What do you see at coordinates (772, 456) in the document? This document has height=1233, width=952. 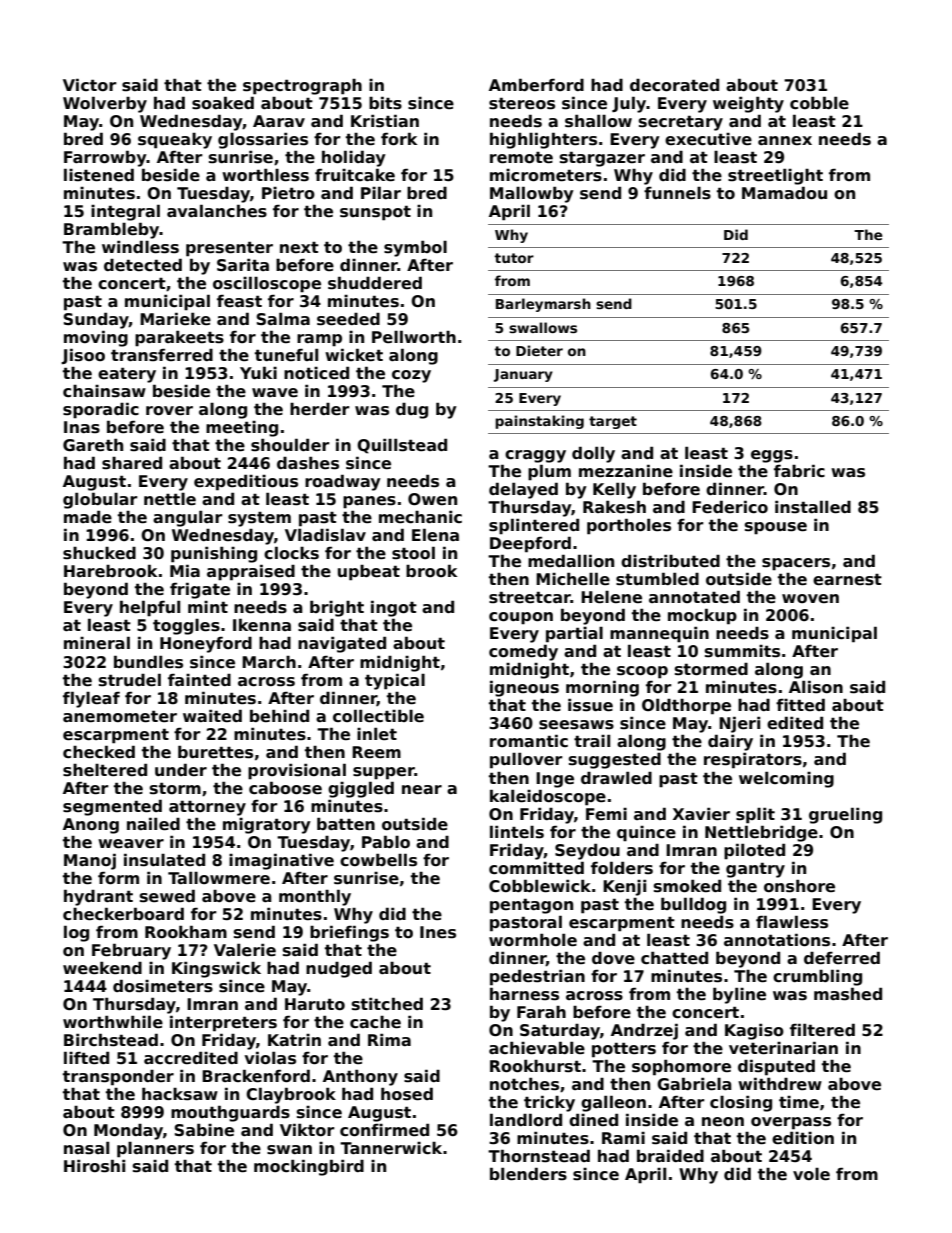 I see `eggs` at bounding box center [772, 456].
